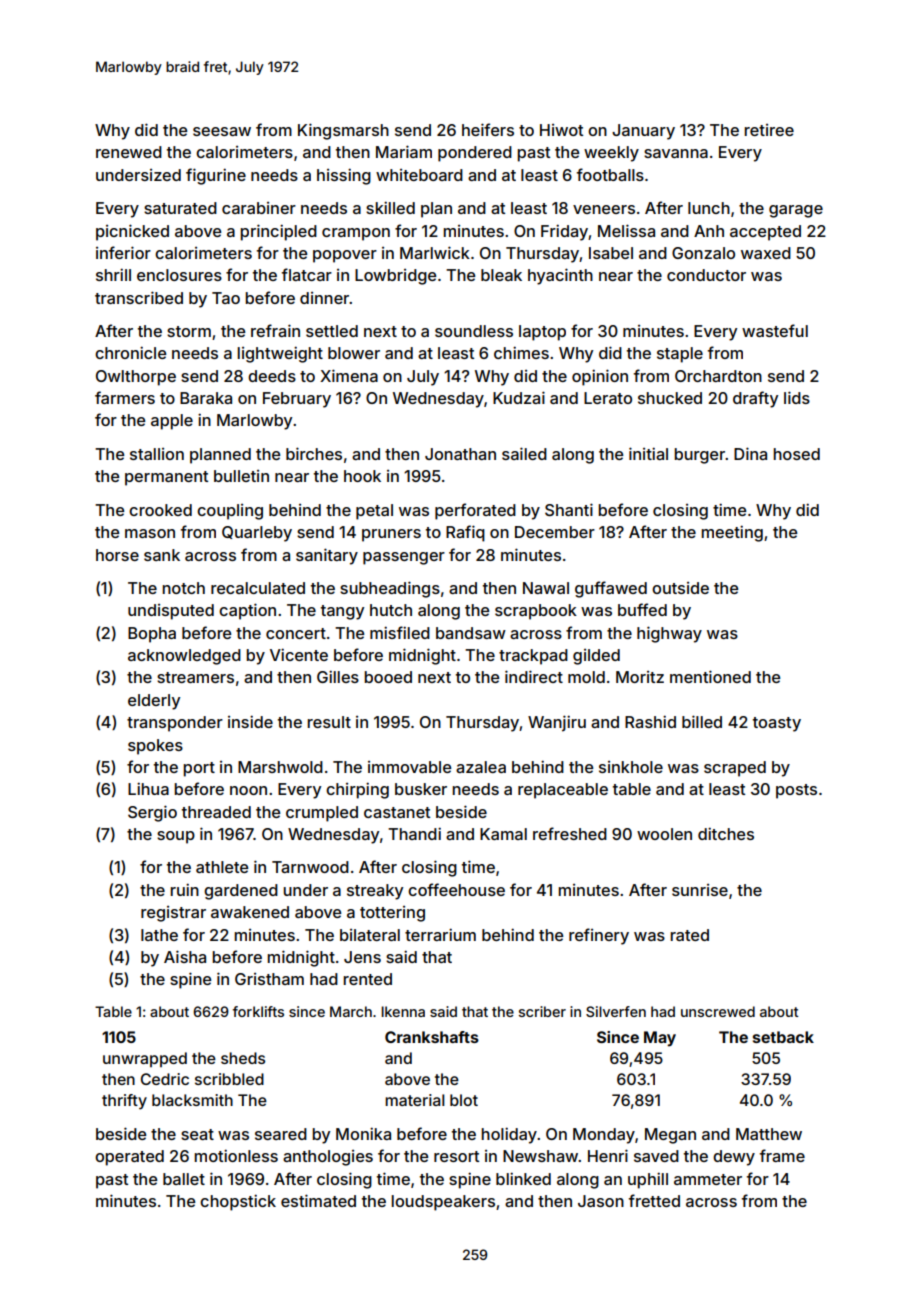 The height and width of the page is (1308, 924). I want to click on May, so click(660, 1039).
